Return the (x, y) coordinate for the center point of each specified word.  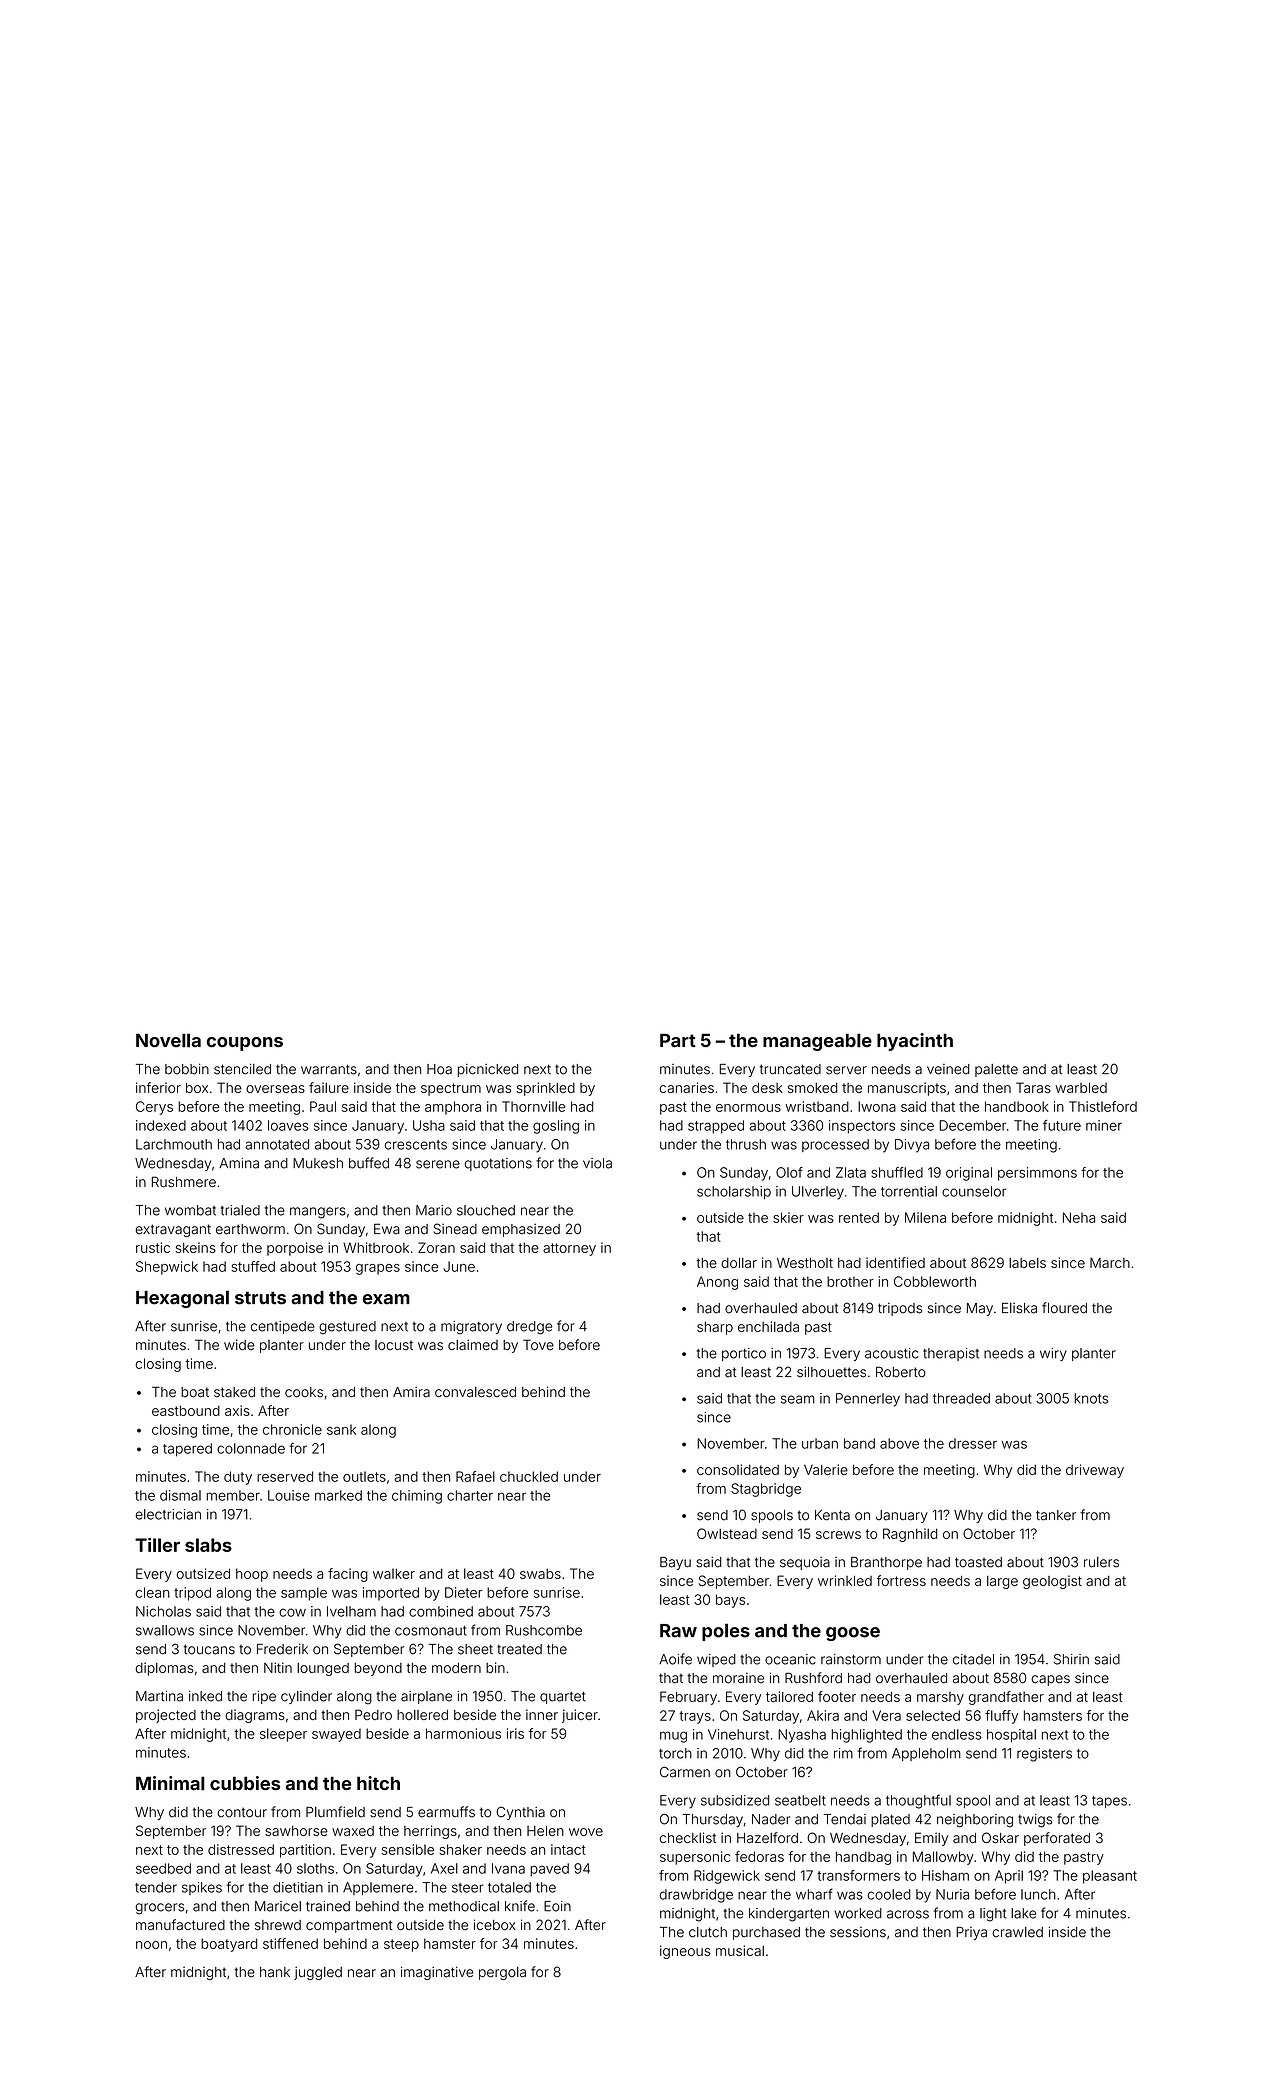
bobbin (187, 1069)
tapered (187, 1450)
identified (895, 1262)
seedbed (163, 1868)
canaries (687, 1087)
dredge (529, 1328)
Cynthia (520, 1813)
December (972, 1125)
